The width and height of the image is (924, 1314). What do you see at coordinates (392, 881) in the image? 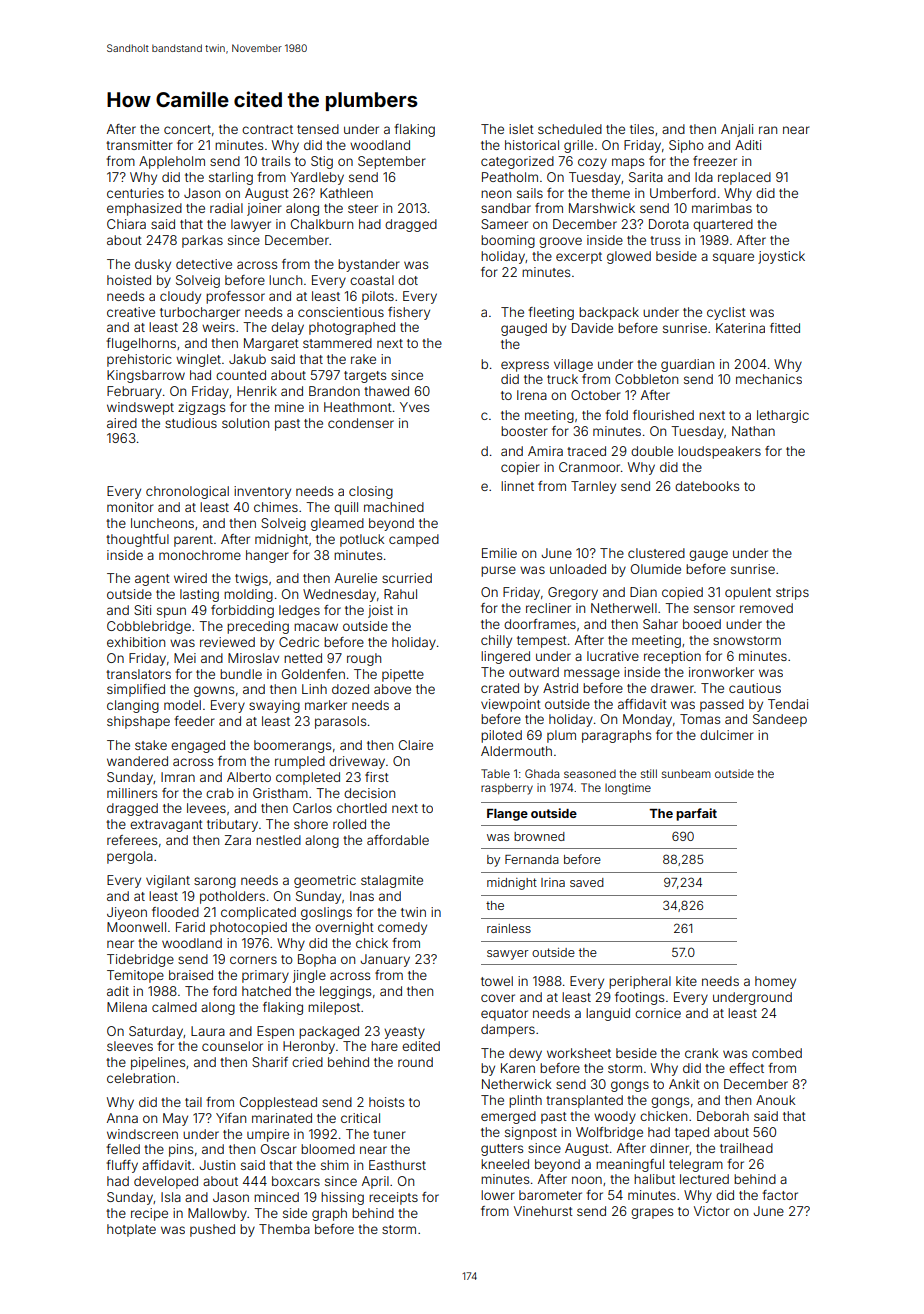
I see `stalagmite` at bounding box center [392, 881].
